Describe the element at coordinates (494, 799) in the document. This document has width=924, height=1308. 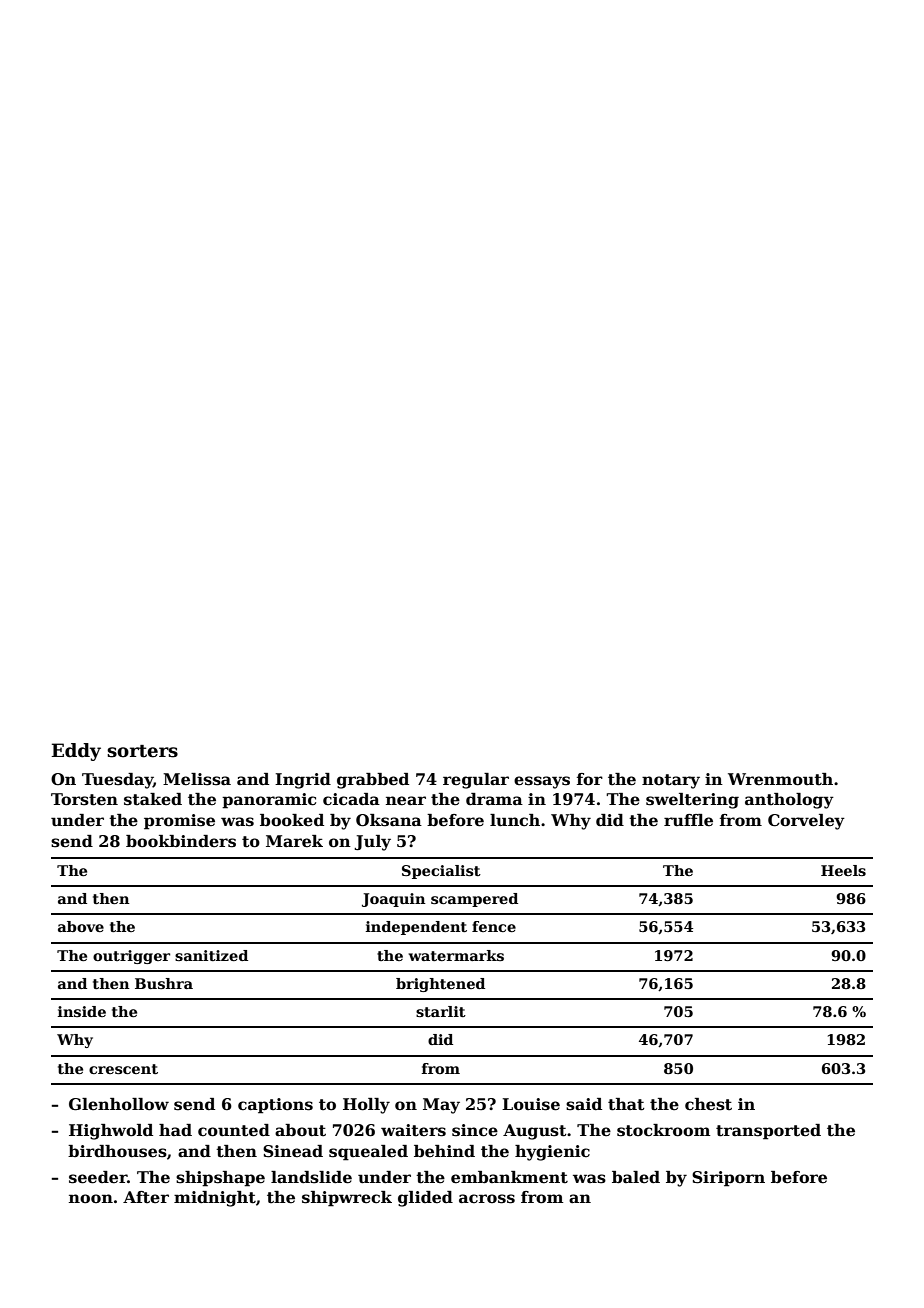
I see `drama` at that location.
